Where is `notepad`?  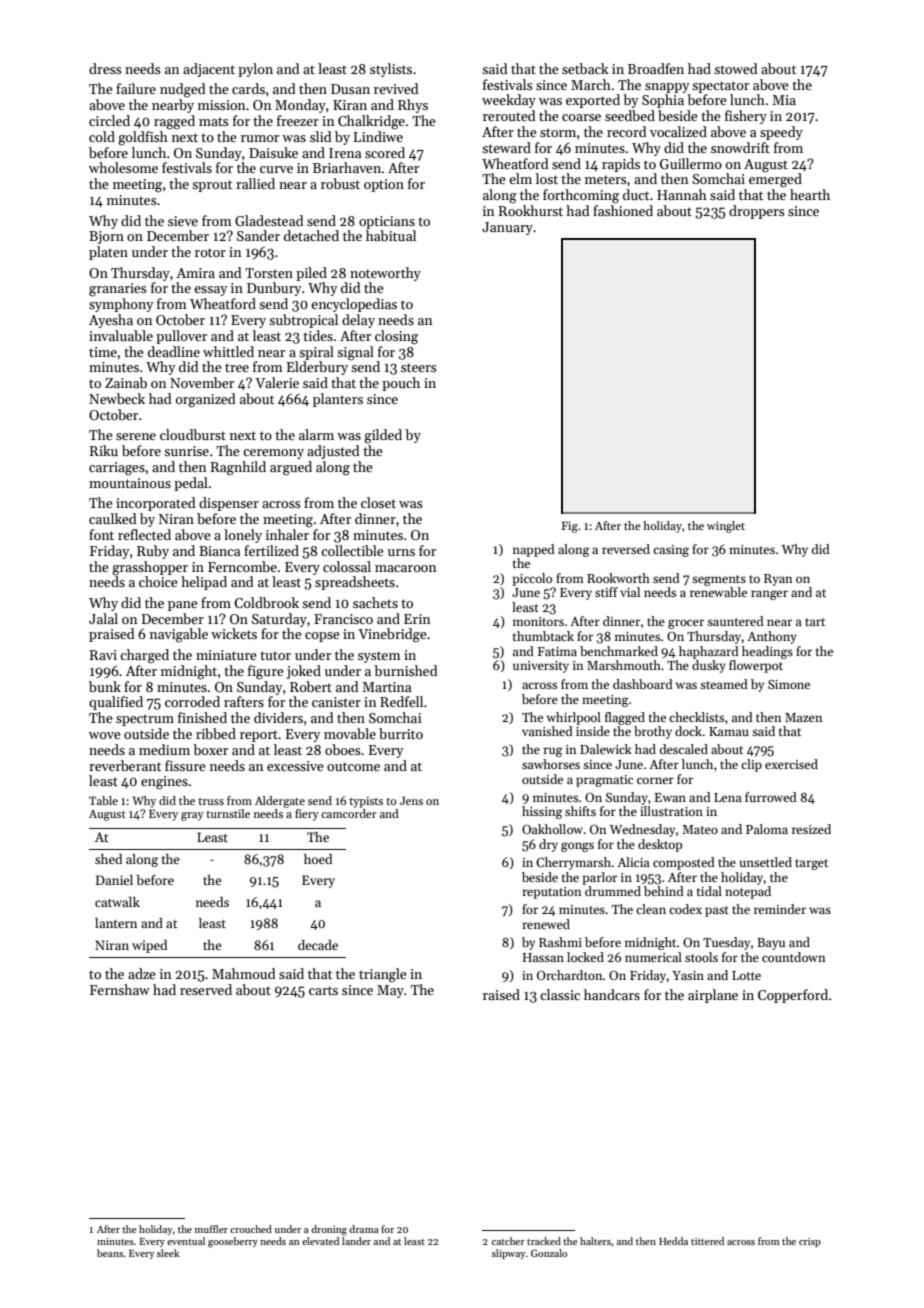
notepad is located at coordinates (748, 892).
